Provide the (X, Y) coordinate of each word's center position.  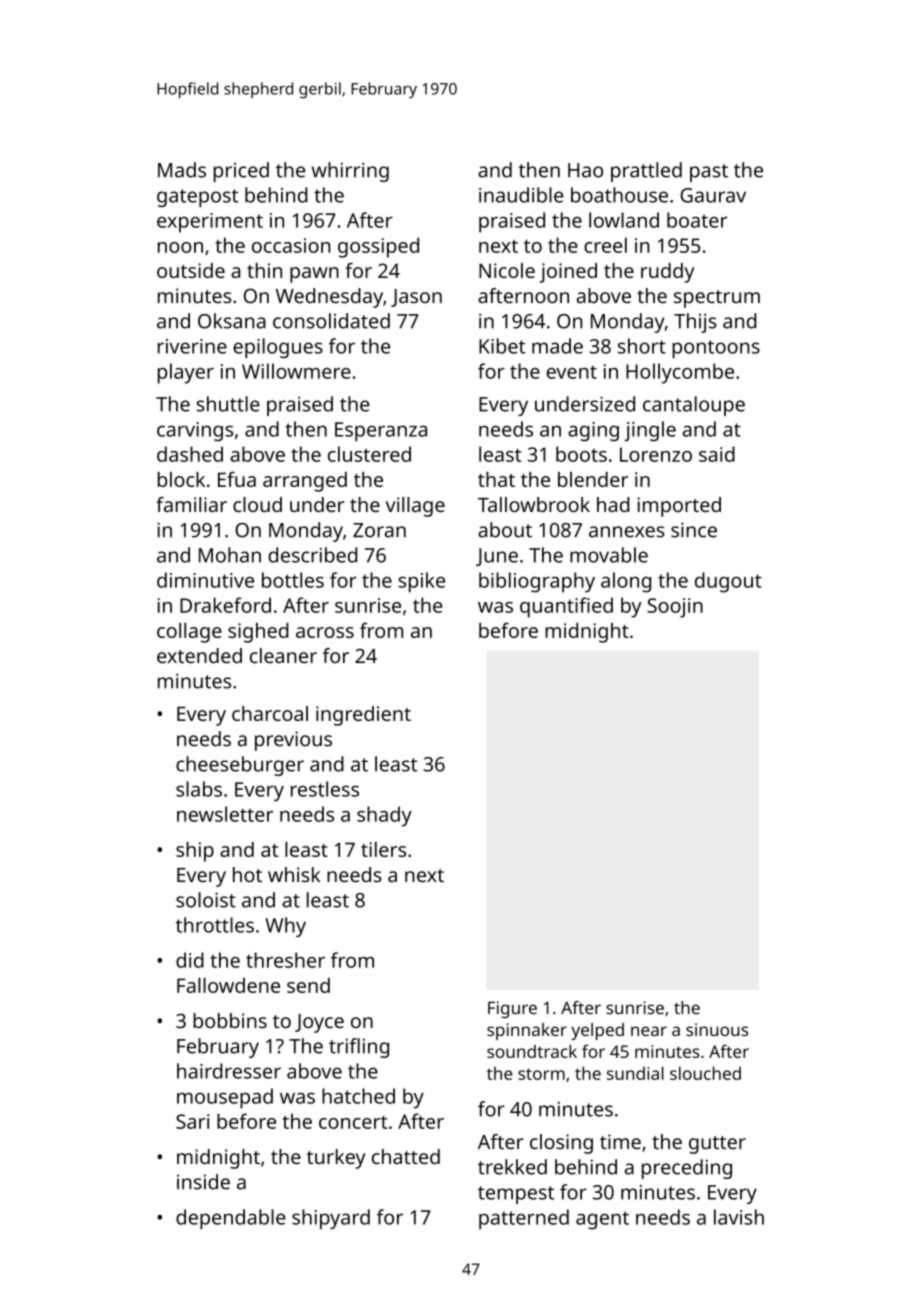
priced (241, 172)
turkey (336, 1159)
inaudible (521, 195)
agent (602, 1220)
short (642, 346)
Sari (192, 1121)
